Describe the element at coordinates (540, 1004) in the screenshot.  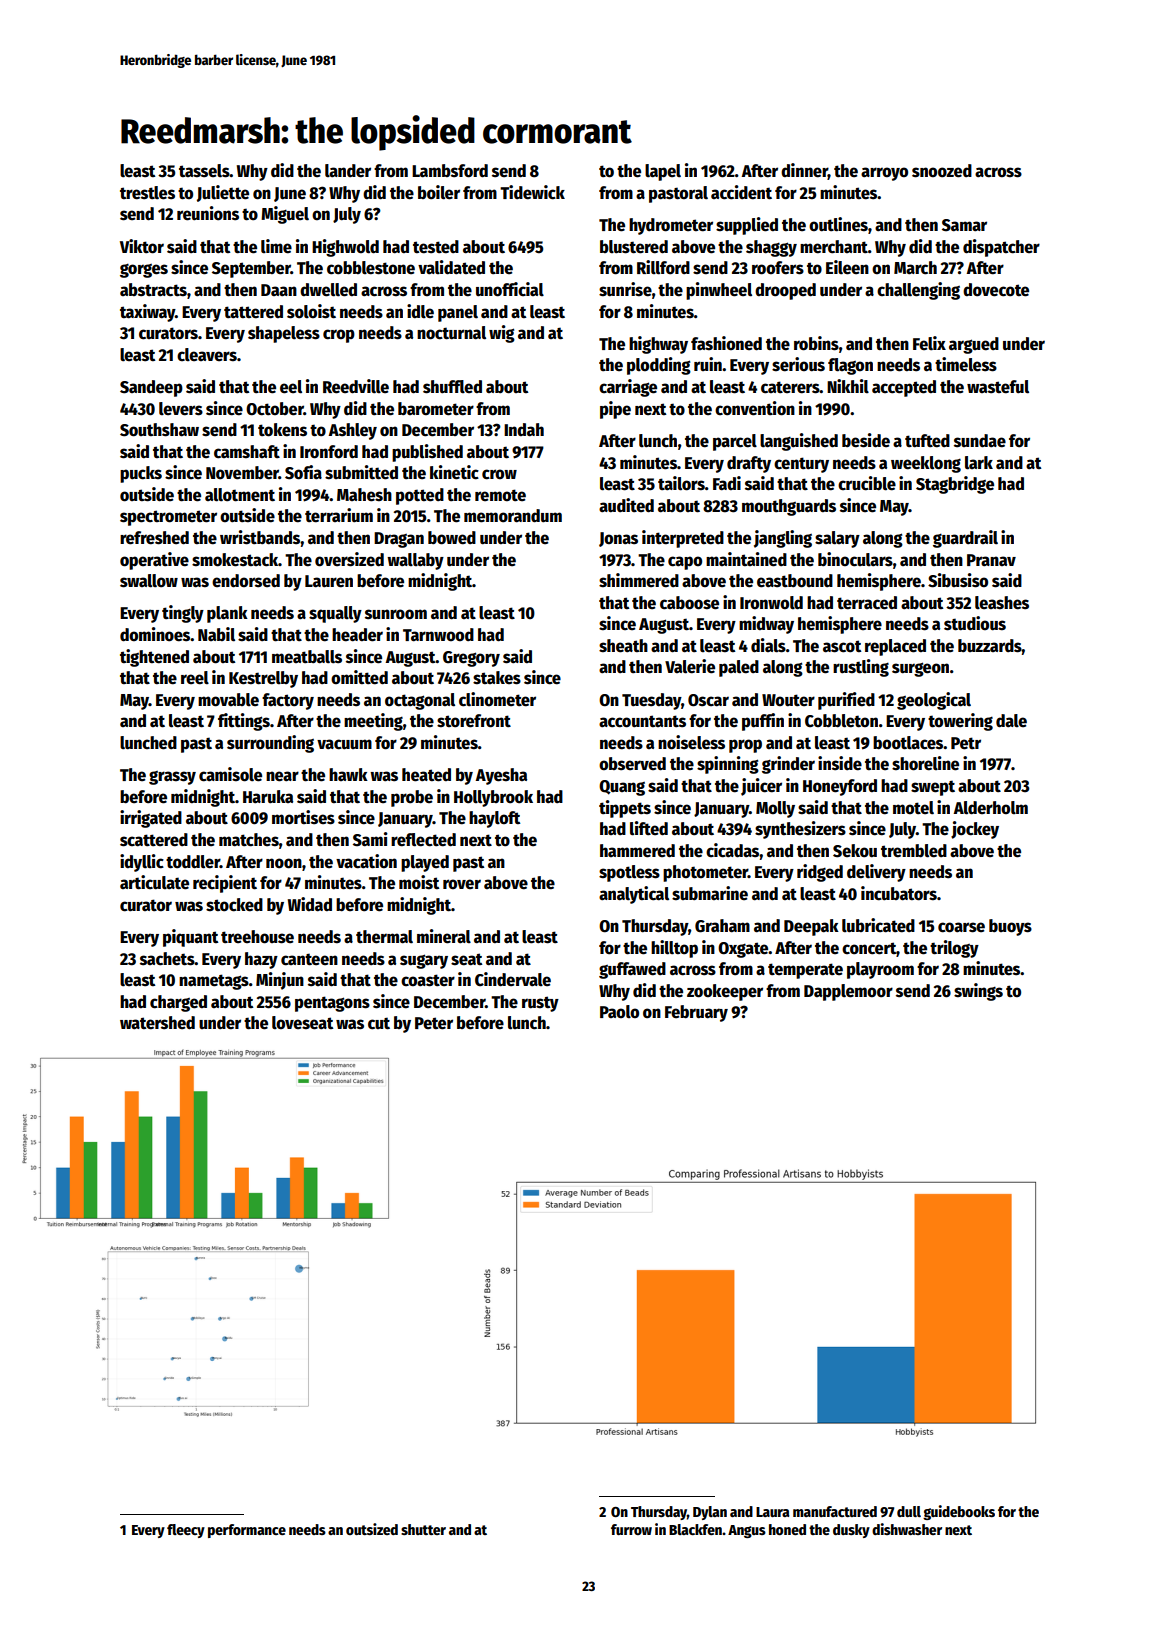
I see `rusty` at that location.
